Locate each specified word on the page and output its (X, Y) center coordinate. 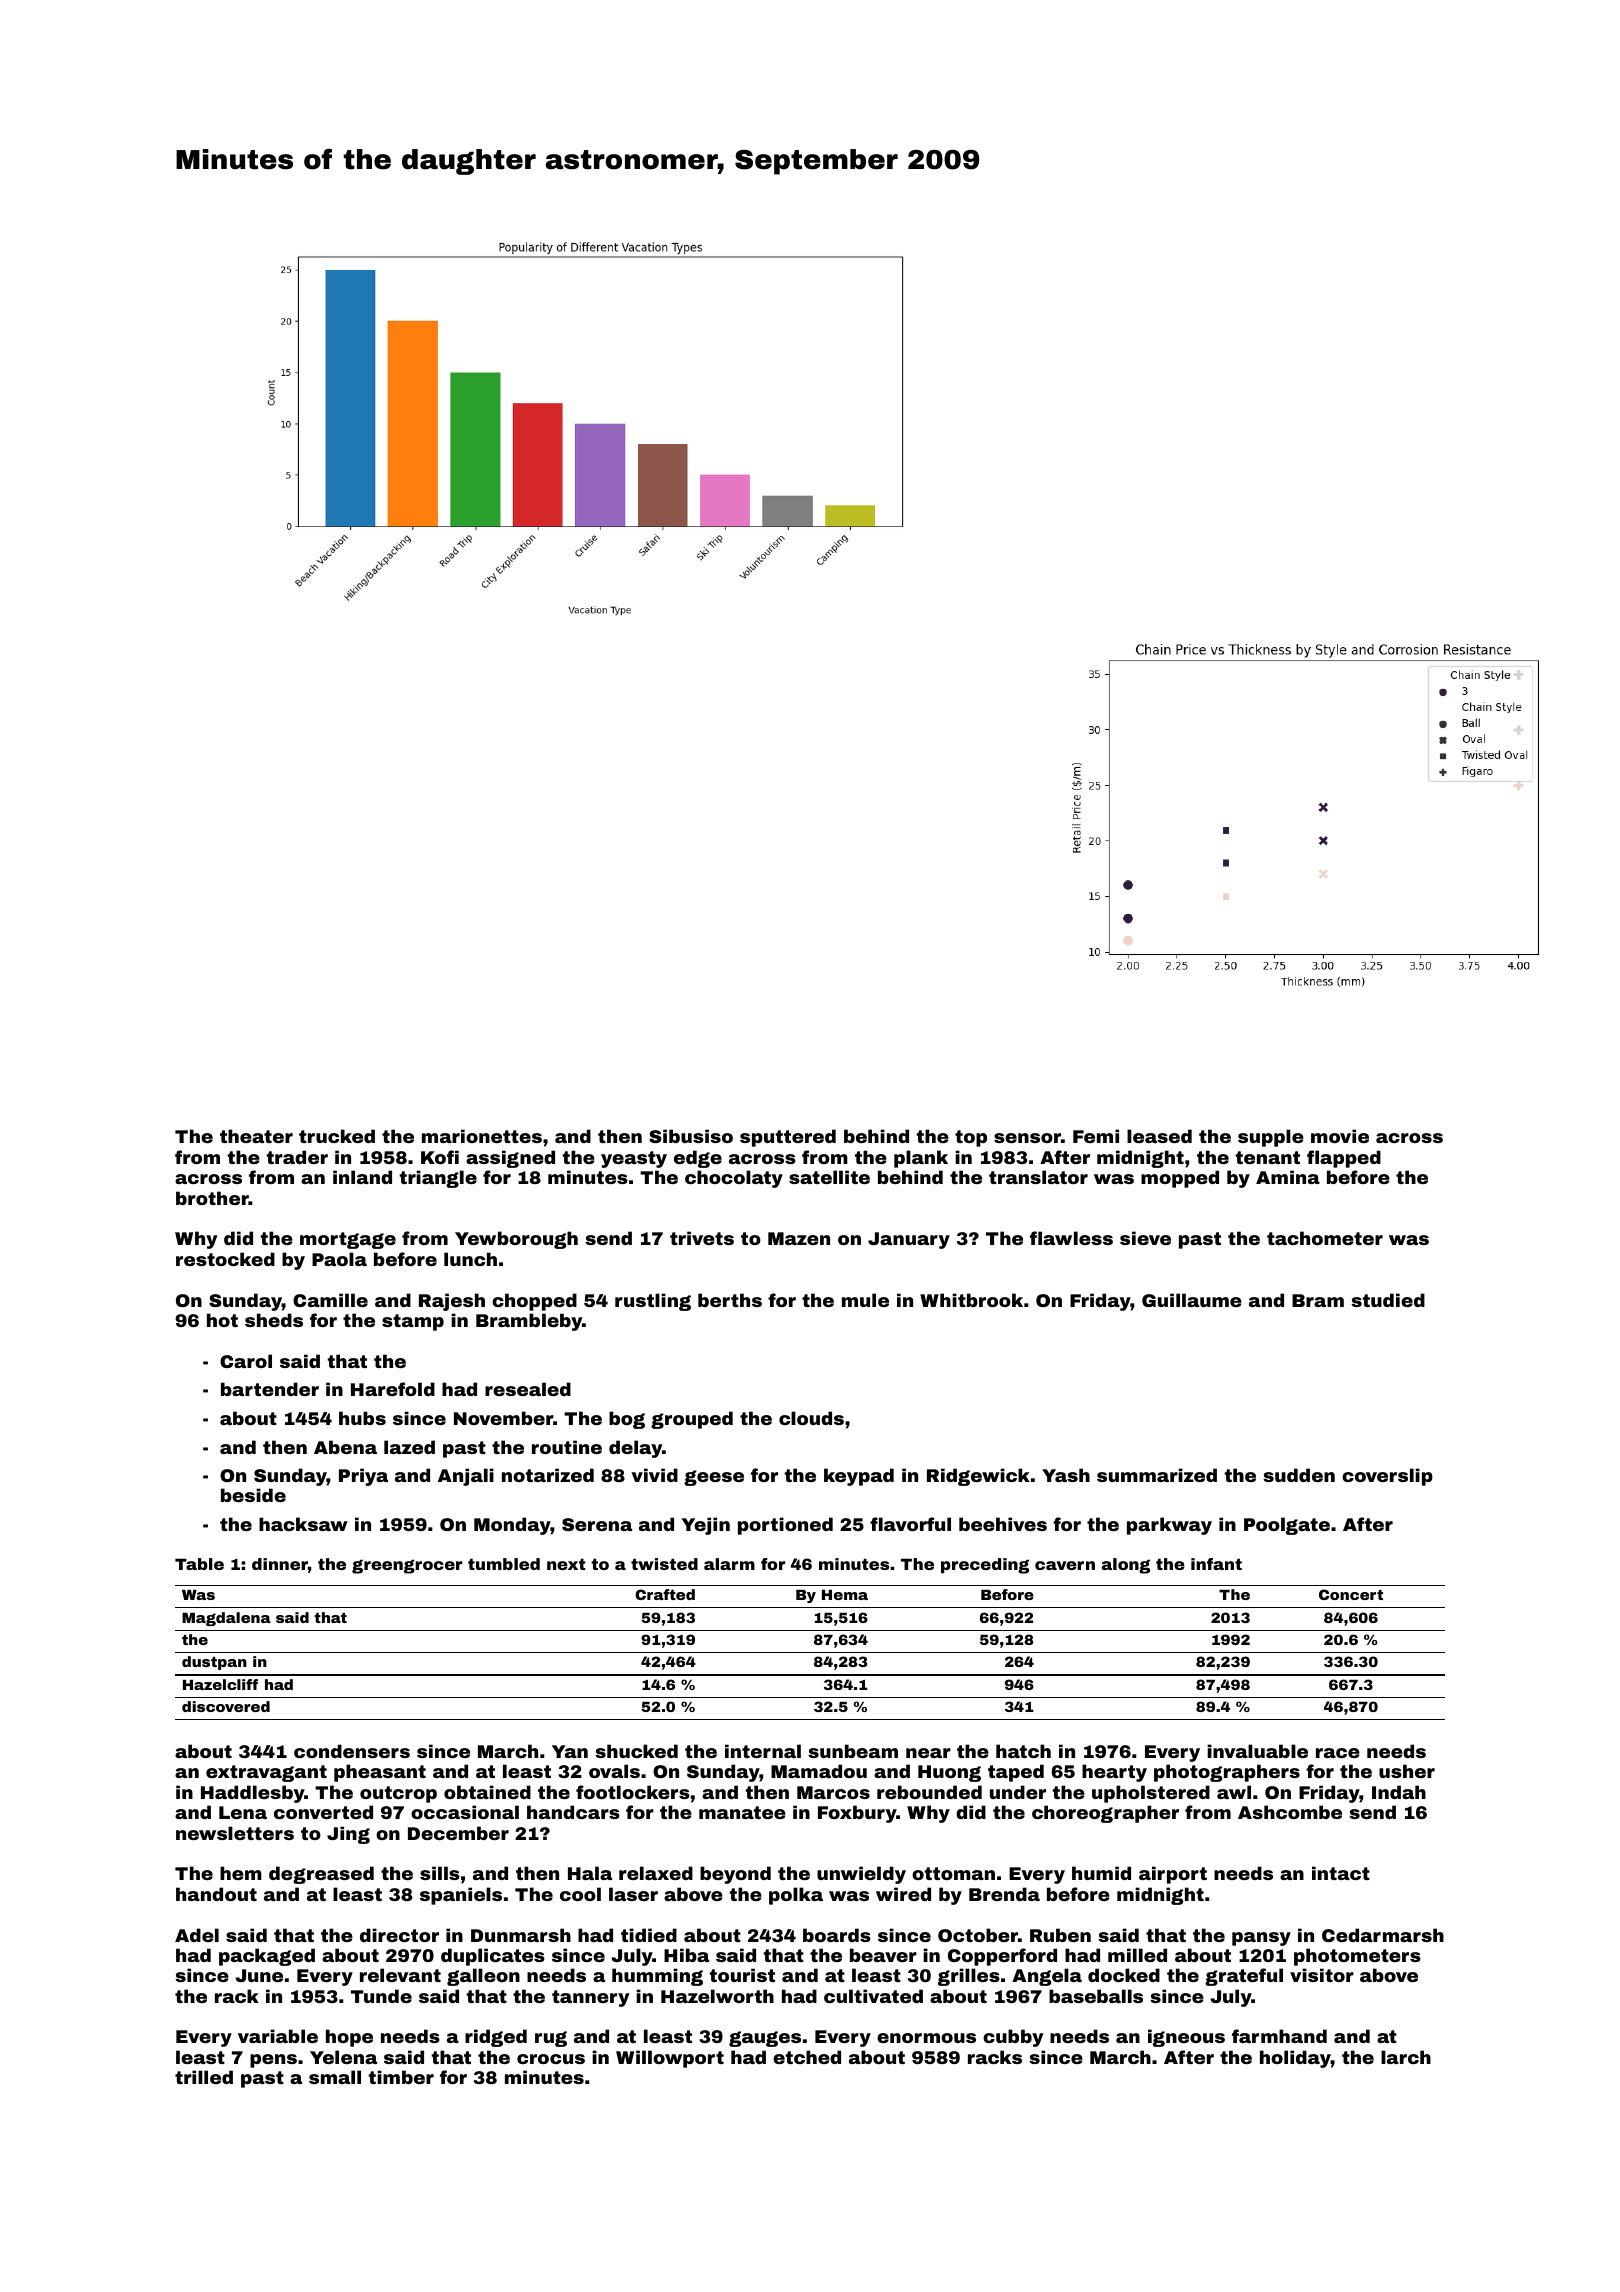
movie (1340, 1136)
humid (1101, 1873)
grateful (1244, 1977)
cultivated (873, 1996)
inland (362, 1177)
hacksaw (303, 1524)
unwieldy (861, 1875)
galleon (483, 1977)
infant (1216, 1564)
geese (714, 1478)
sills (440, 1873)
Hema (845, 1595)
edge (698, 1159)
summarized (1157, 1475)
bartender (270, 1389)
